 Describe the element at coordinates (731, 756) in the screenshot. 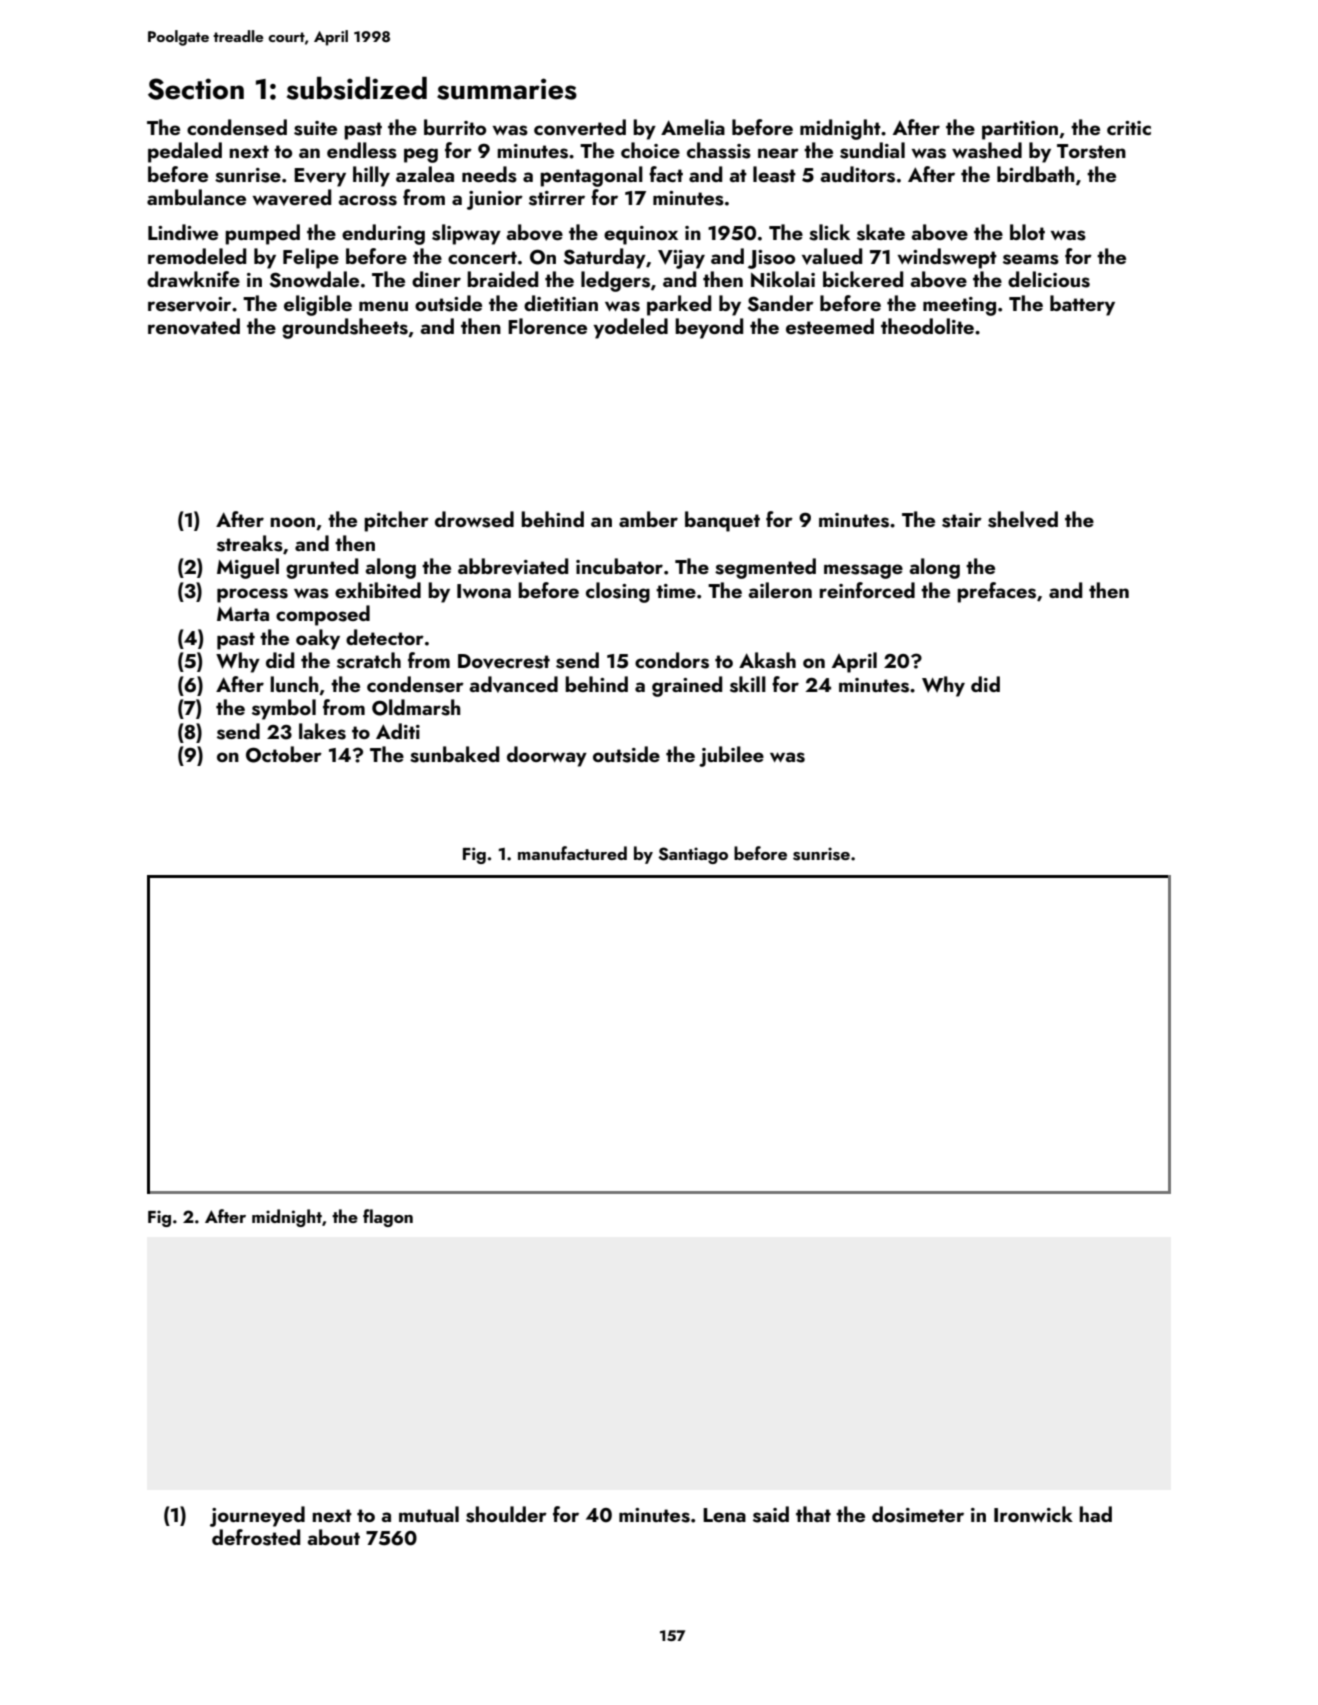

I see `jubilee` at that location.
